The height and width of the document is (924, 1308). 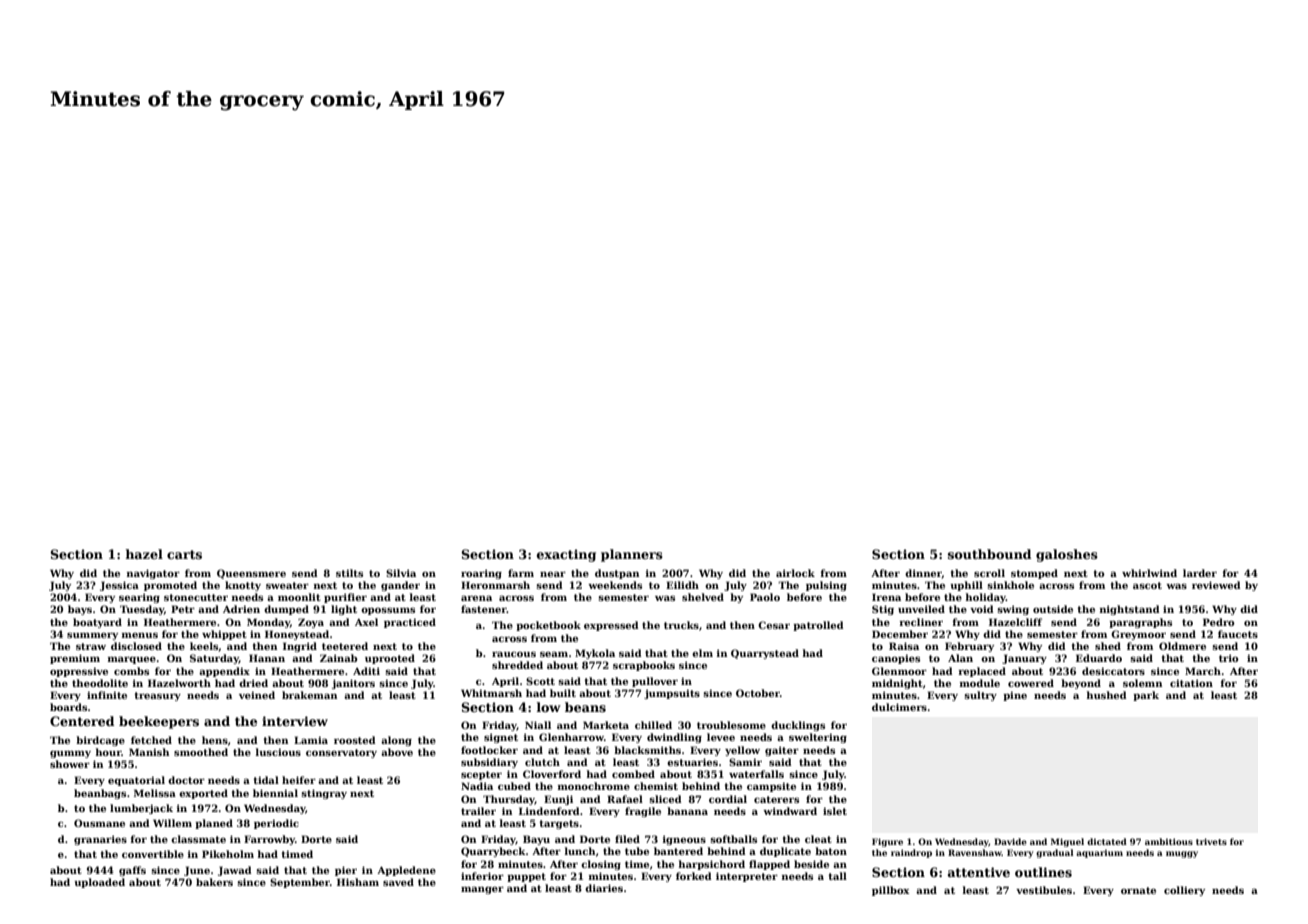 What do you see at coordinates (617, 574) in the document?
I see `dustpan` at bounding box center [617, 574].
